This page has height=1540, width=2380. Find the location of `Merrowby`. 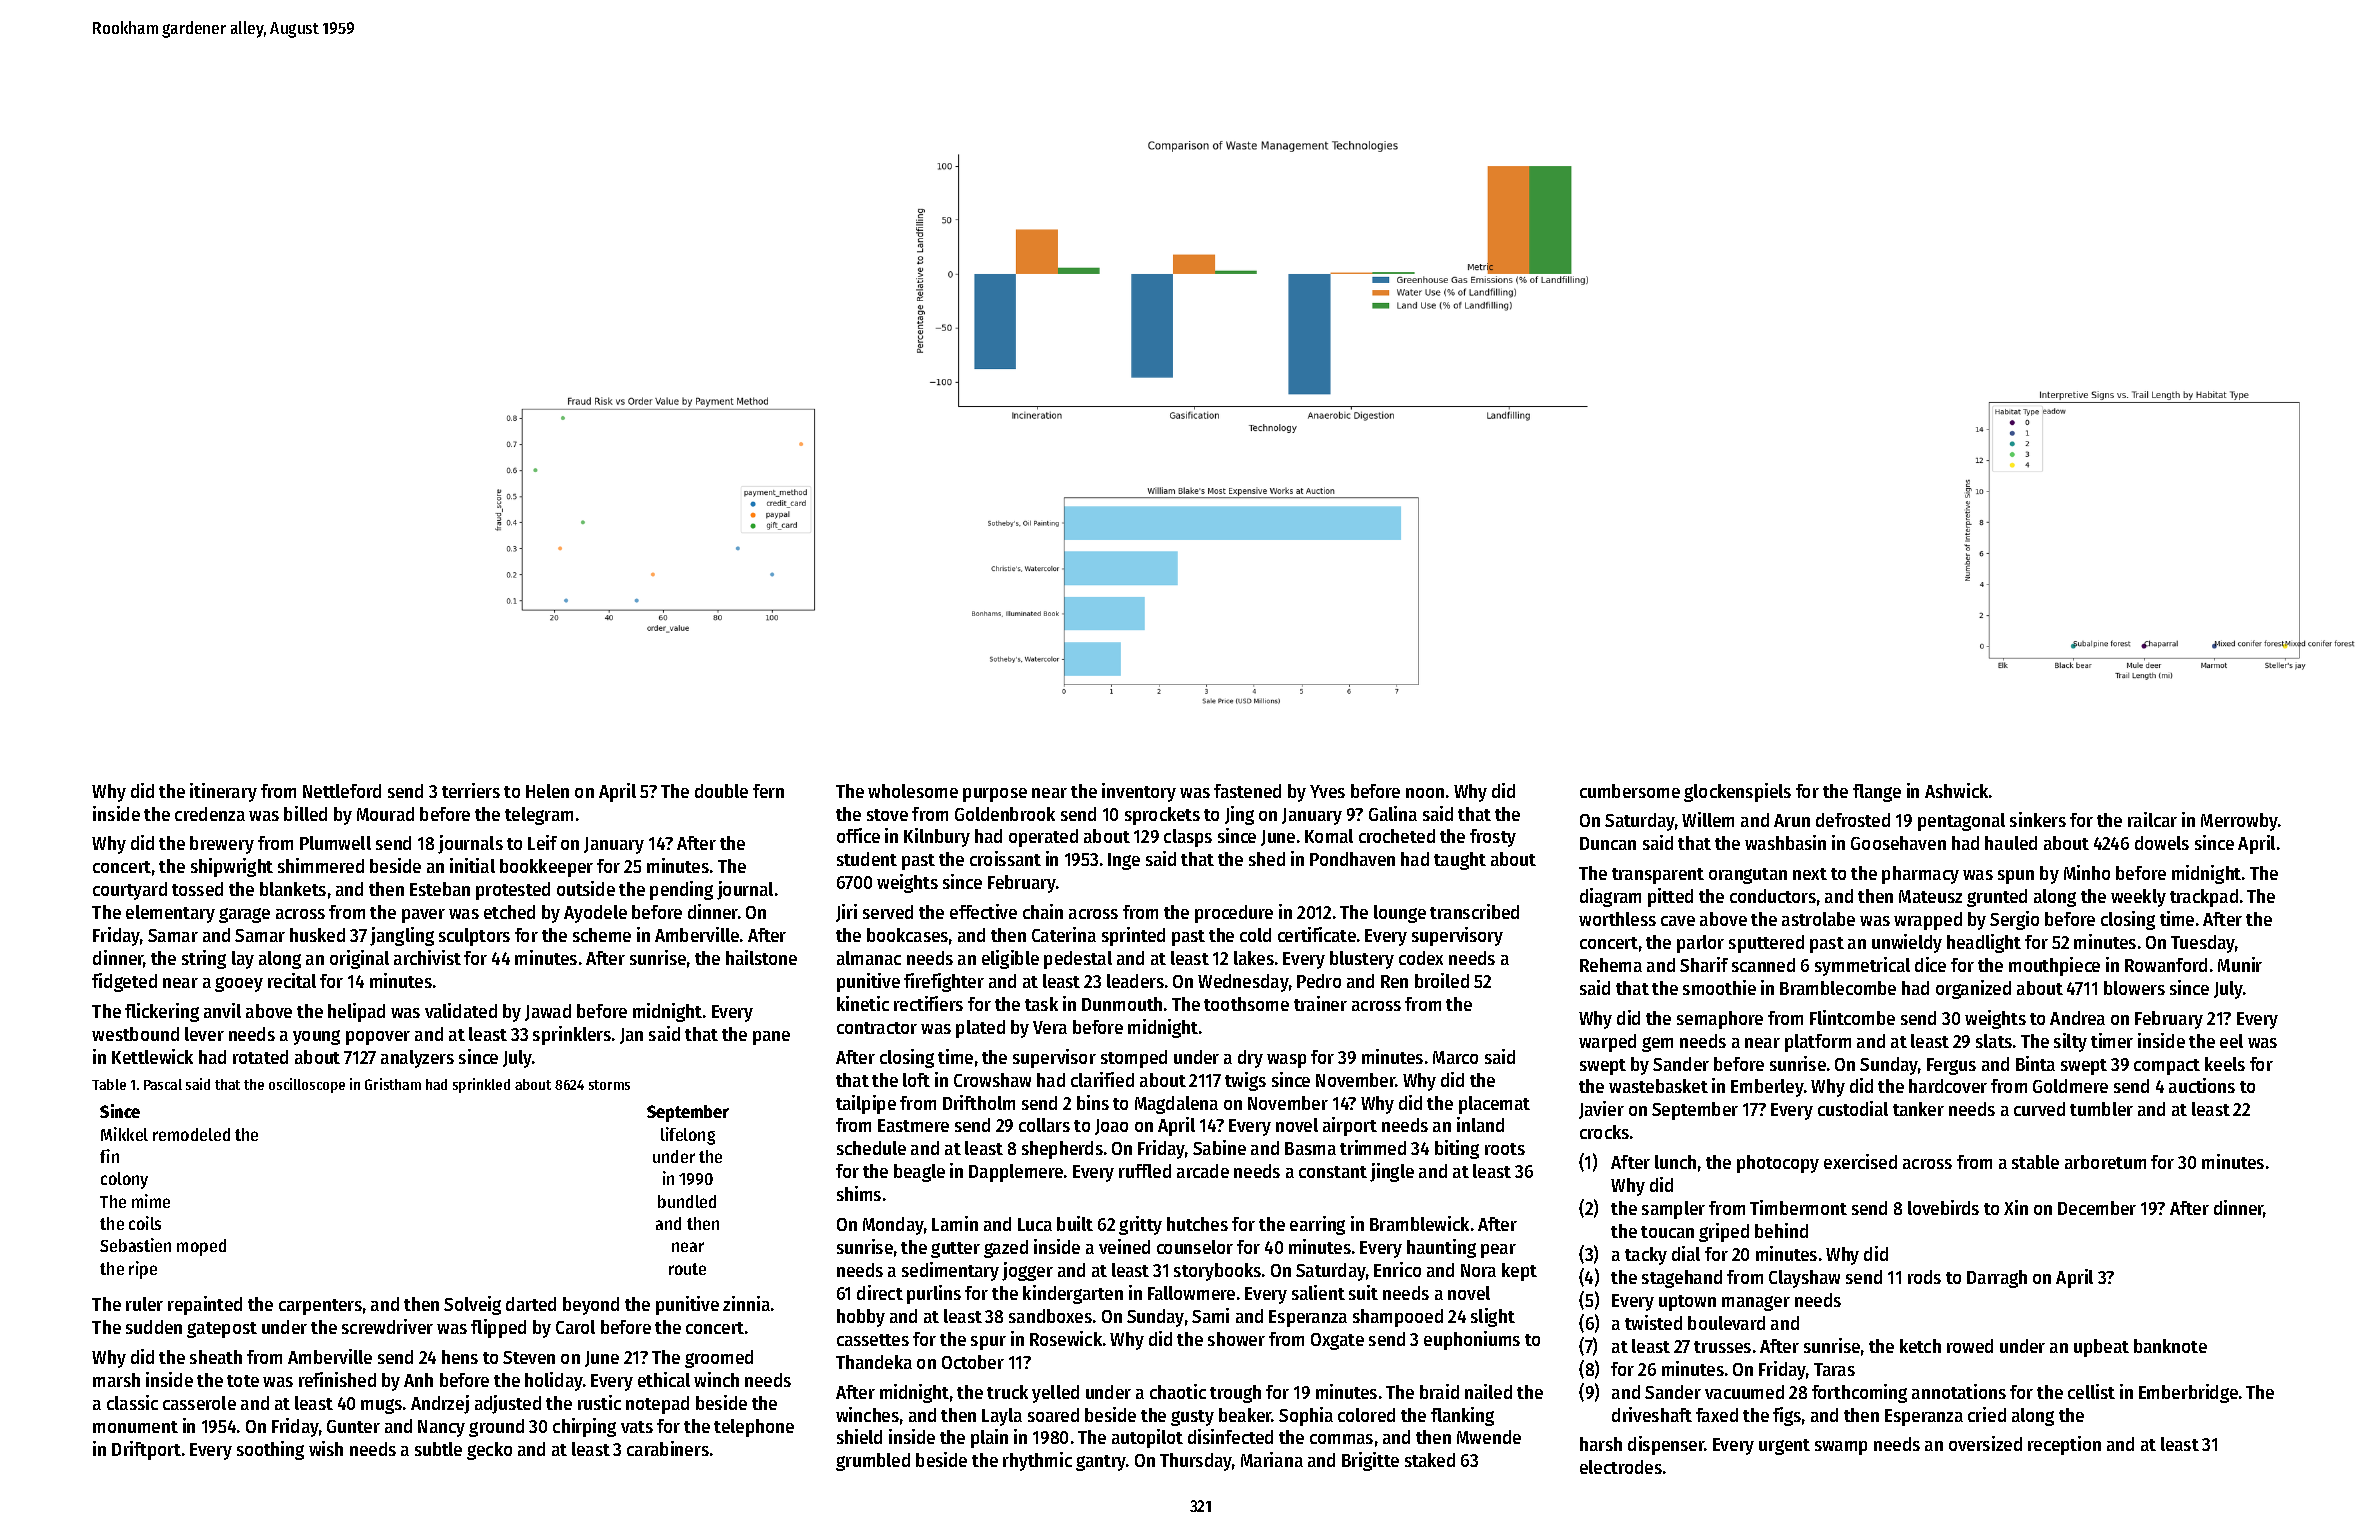

Merrowby is located at coordinates (2239, 822).
